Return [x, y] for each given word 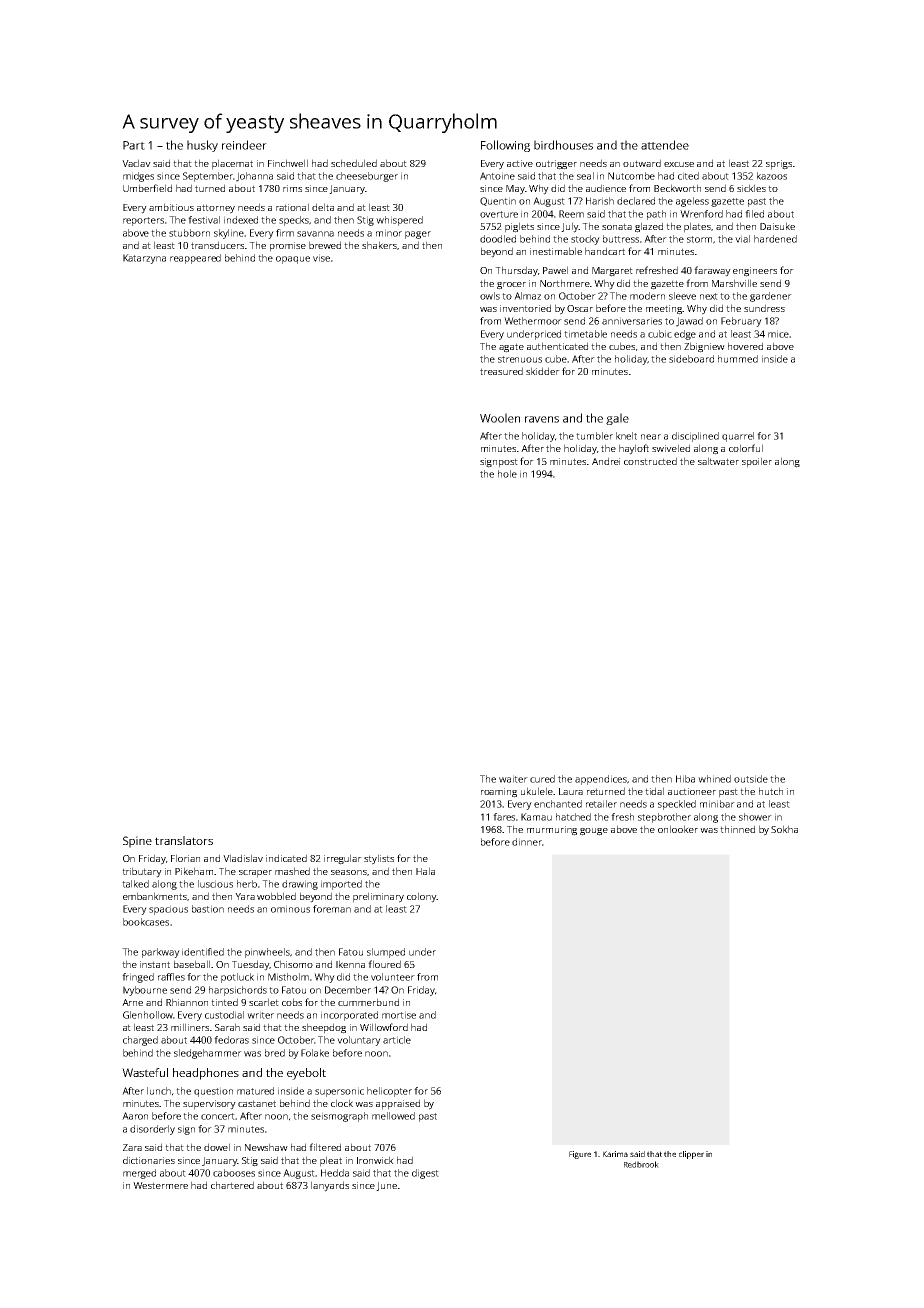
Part [134, 145]
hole [507, 474]
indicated [286, 858]
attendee [665, 145]
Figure [580, 1155]
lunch [159, 1091]
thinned [737, 829]
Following [505, 146]
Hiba [685, 779]
